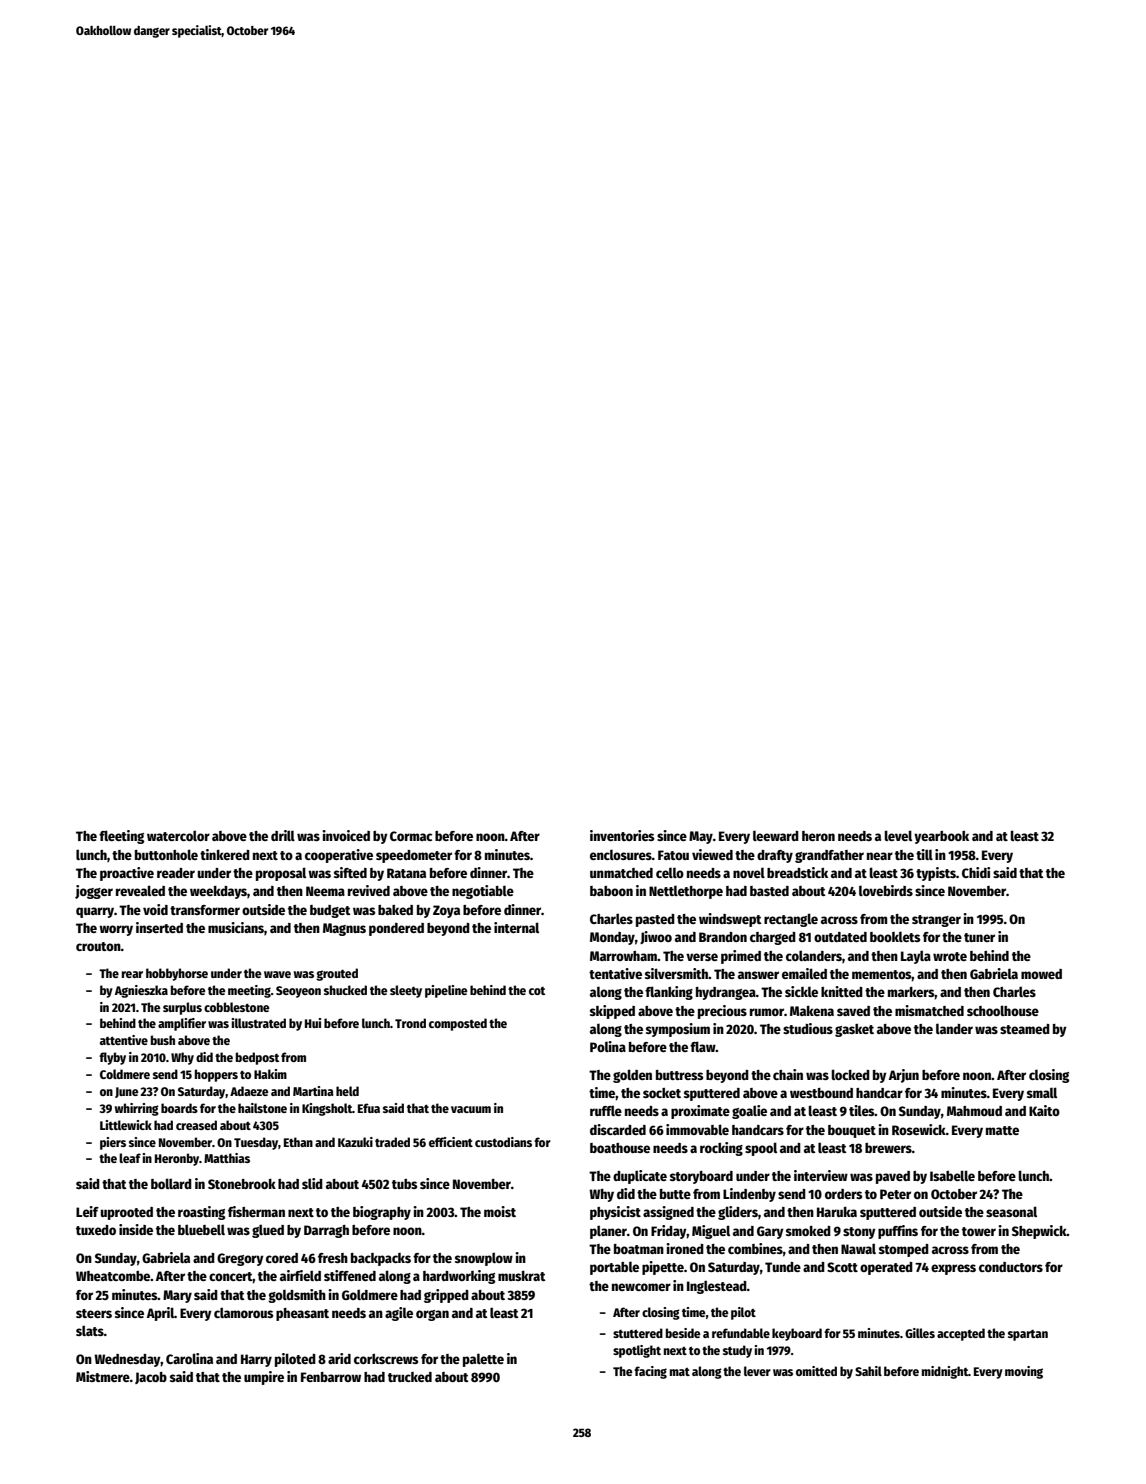 This screenshot has width=1146, height=1484. Describe the element at coordinates (330, 911) in the screenshot. I see `budget` at that location.
